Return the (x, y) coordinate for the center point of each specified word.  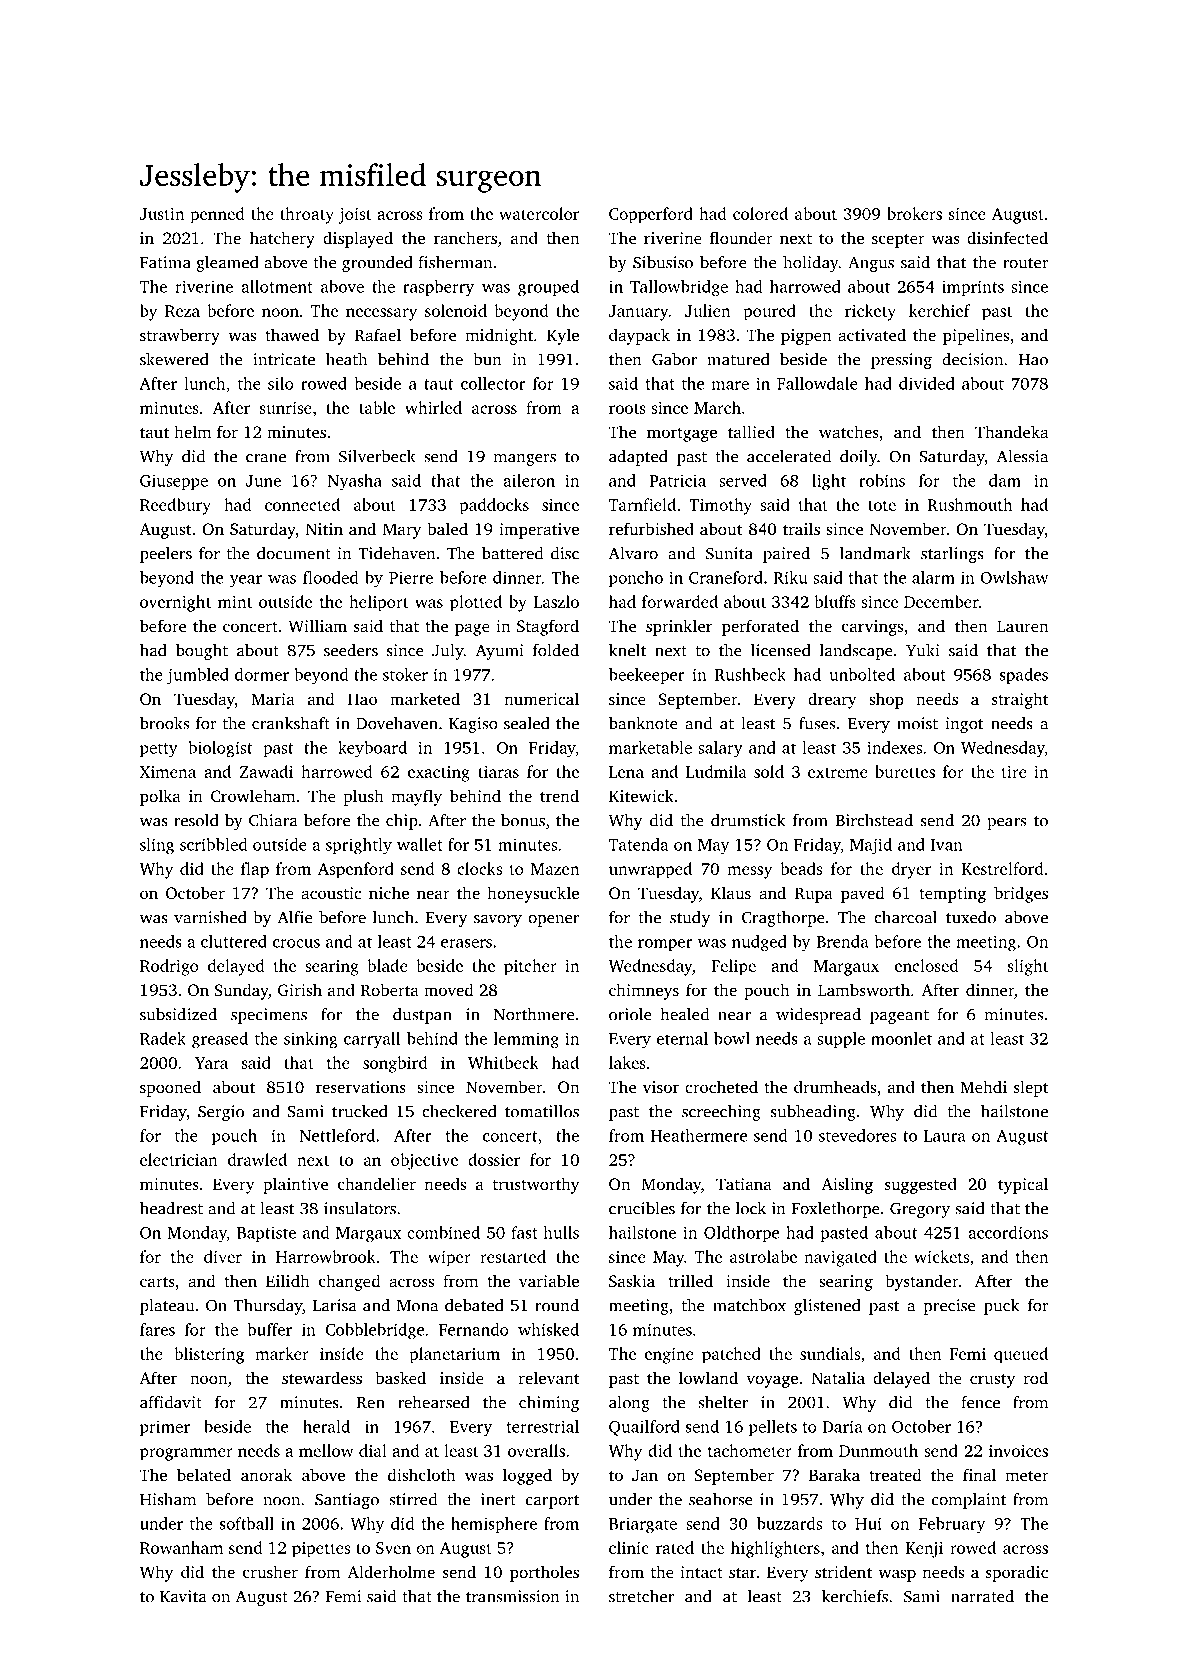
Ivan (947, 845)
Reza (182, 311)
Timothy (720, 506)
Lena (626, 772)
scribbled (213, 844)
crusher (270, 1571)
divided (927, 383)
